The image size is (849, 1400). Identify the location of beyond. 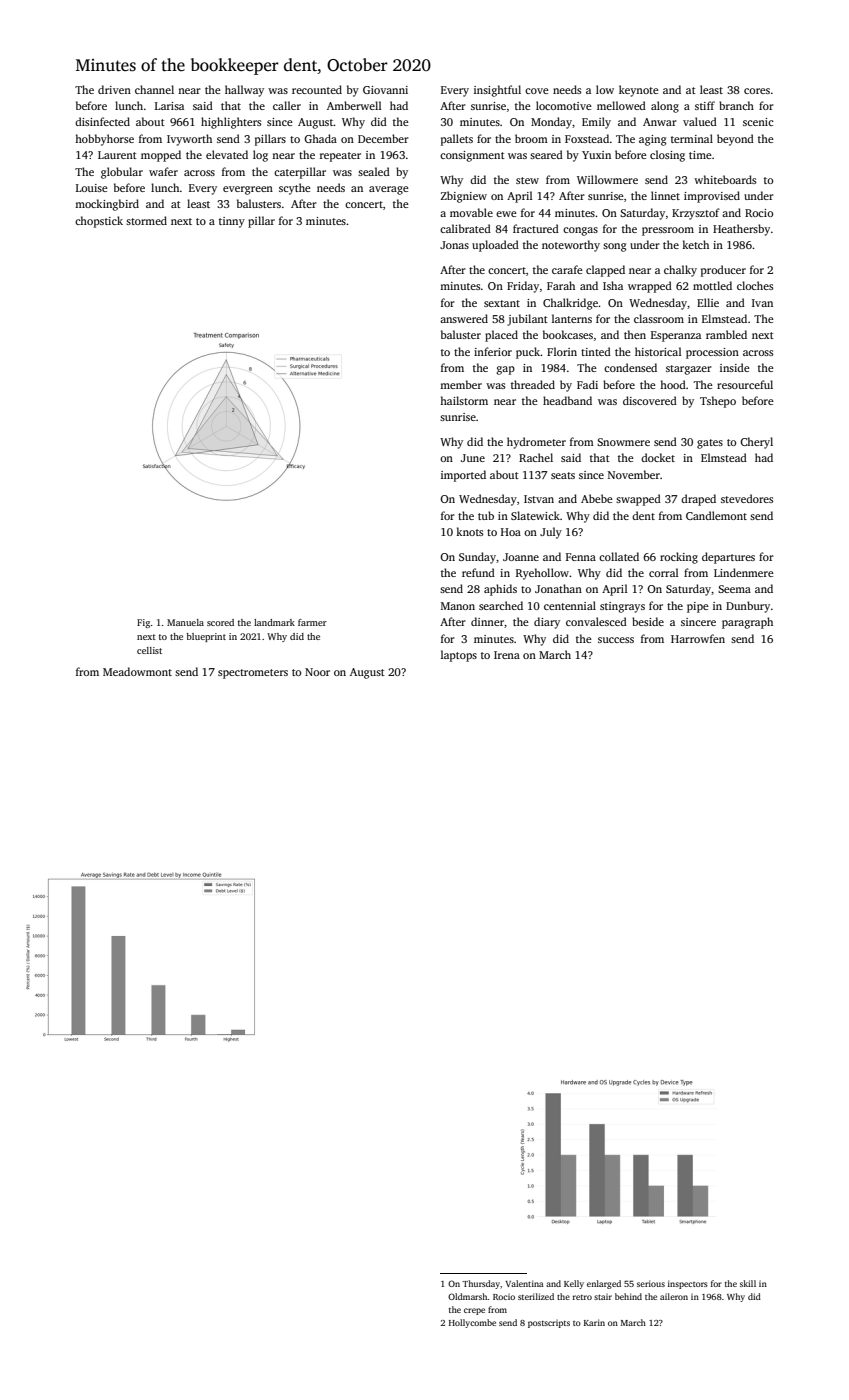
(735, 140).
